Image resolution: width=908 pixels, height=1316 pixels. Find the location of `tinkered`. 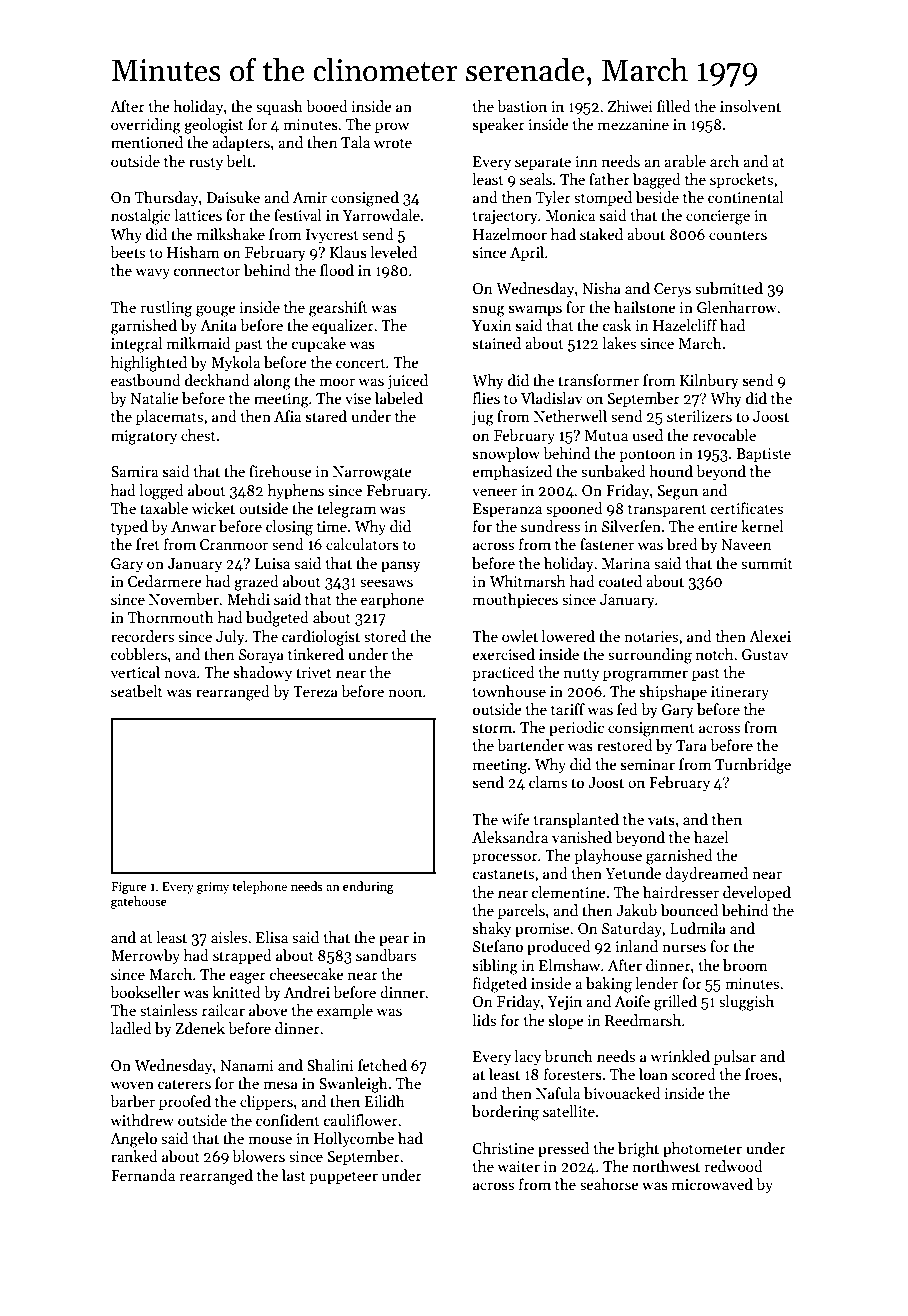

tinkered is located at coordinates (316, 654).
